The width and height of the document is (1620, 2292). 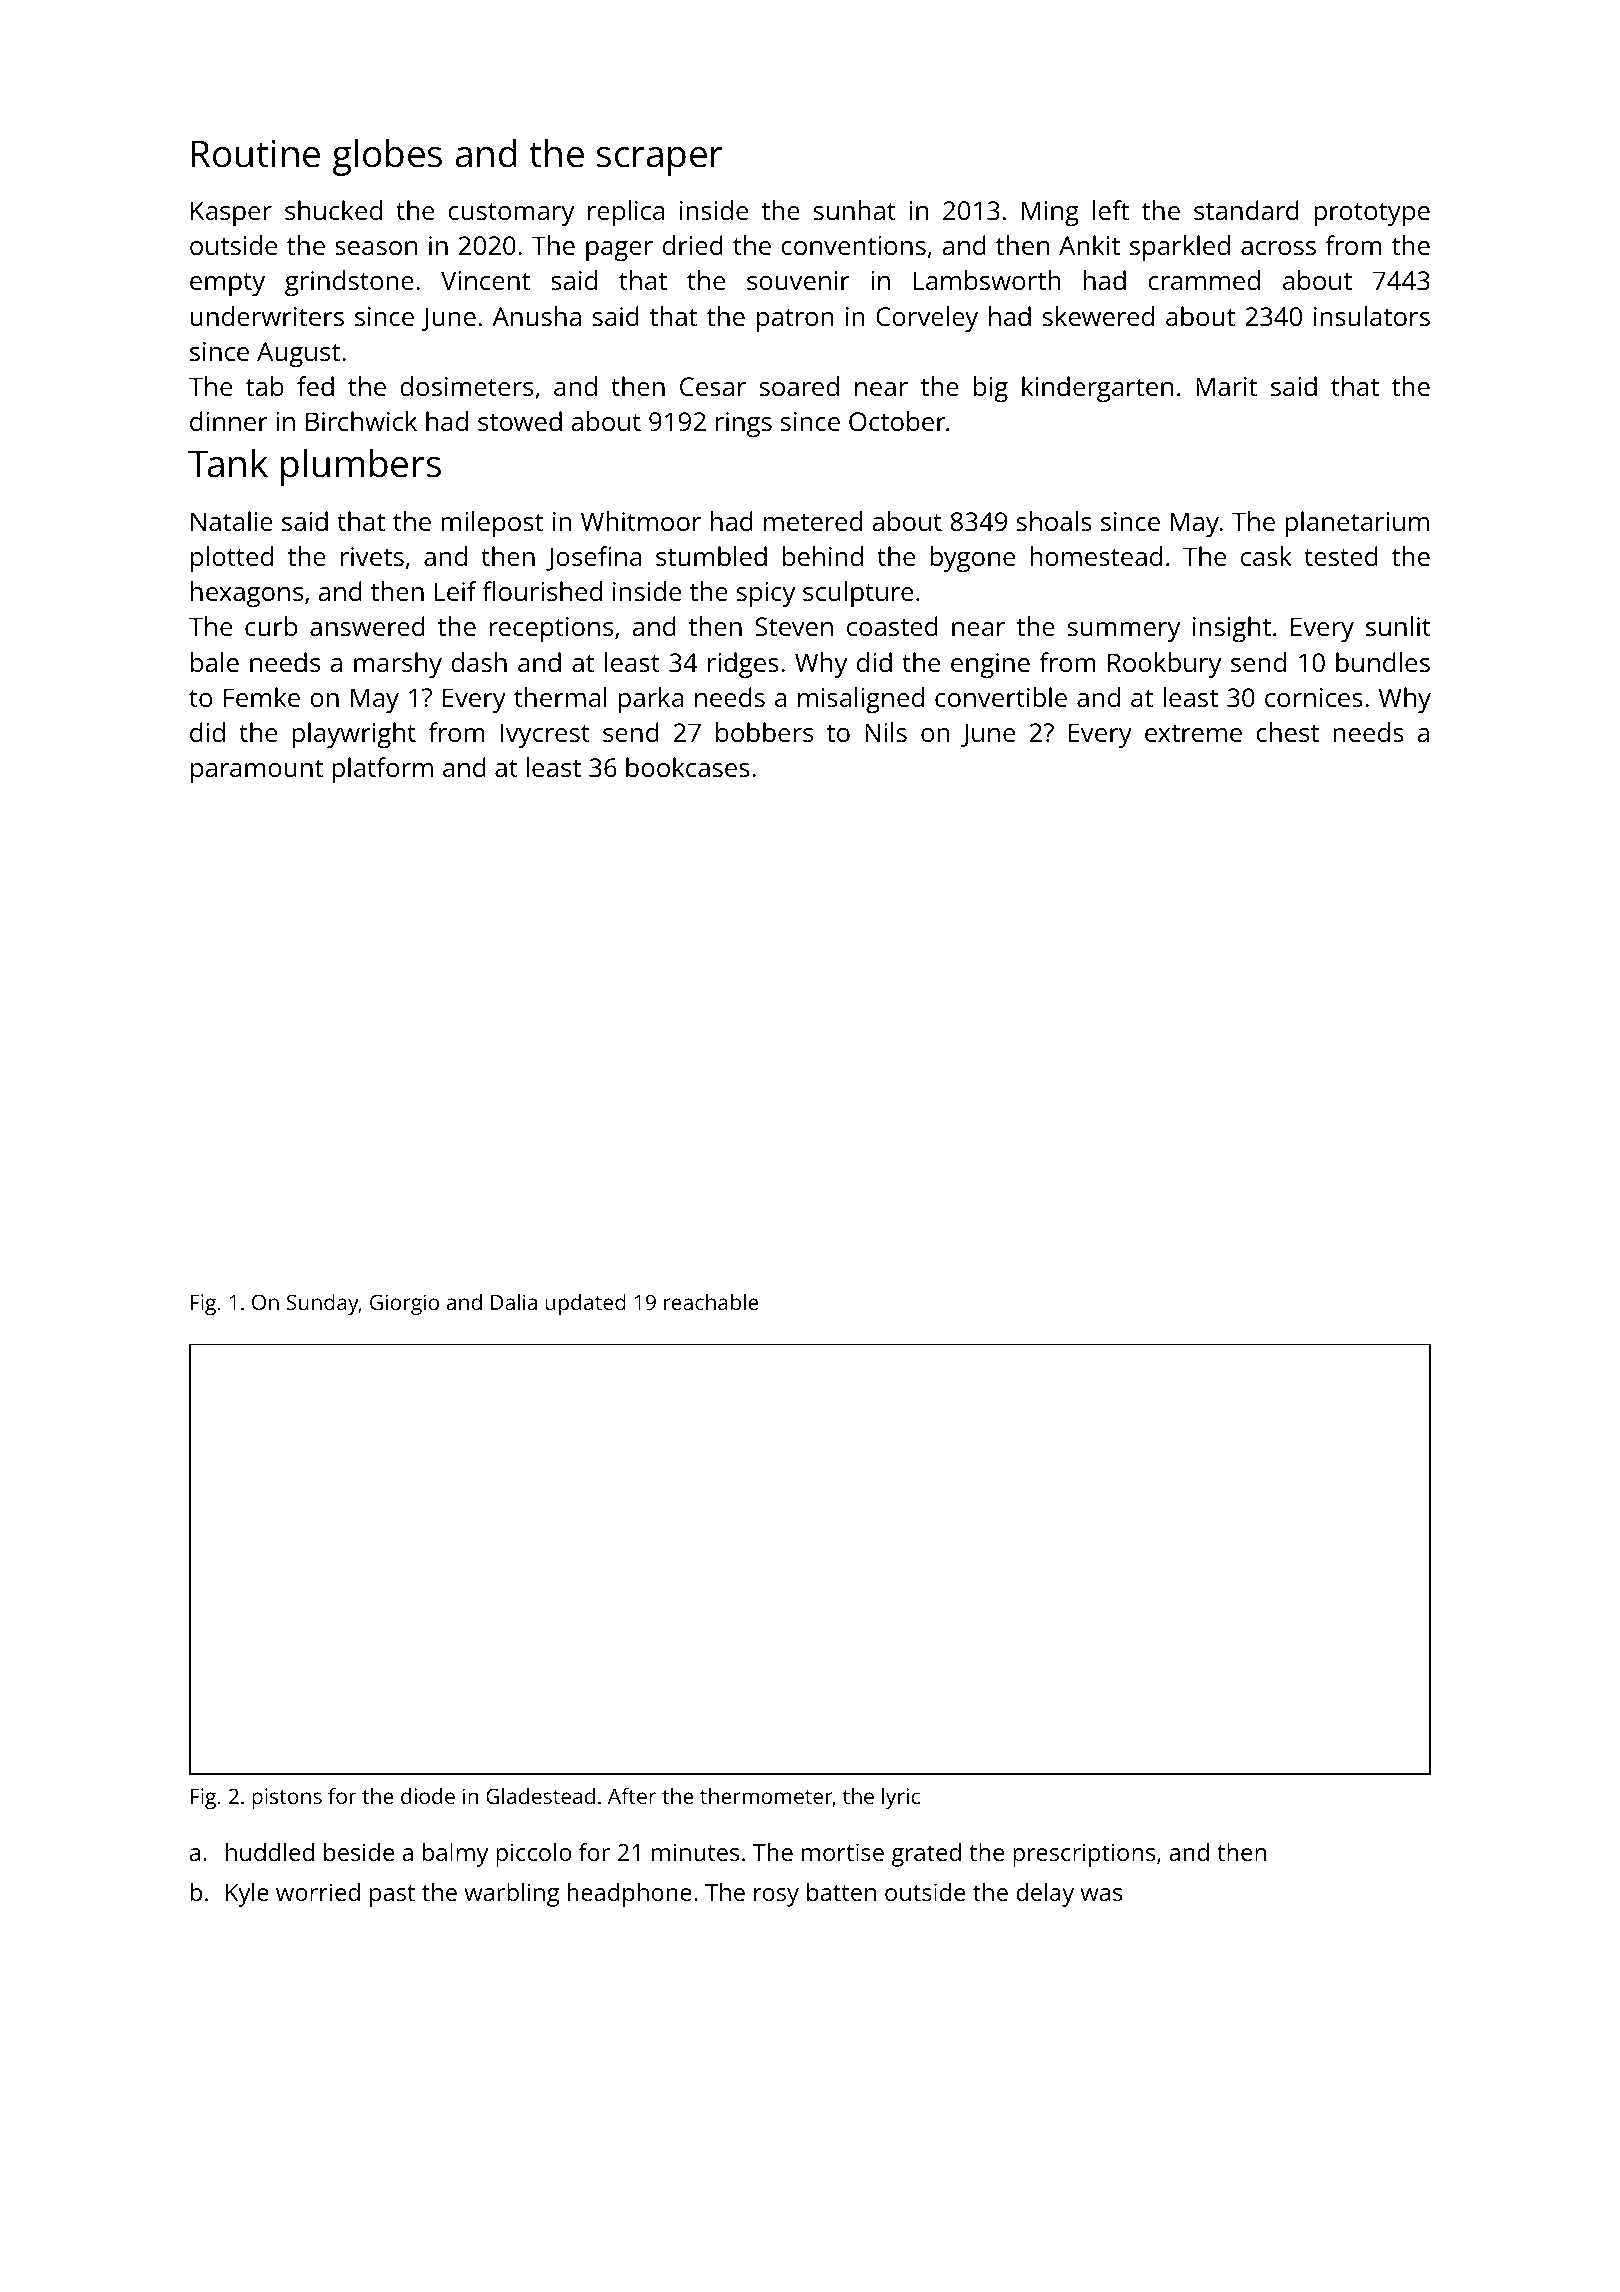 I want to click on worried, so click(x=318, y=1892).
